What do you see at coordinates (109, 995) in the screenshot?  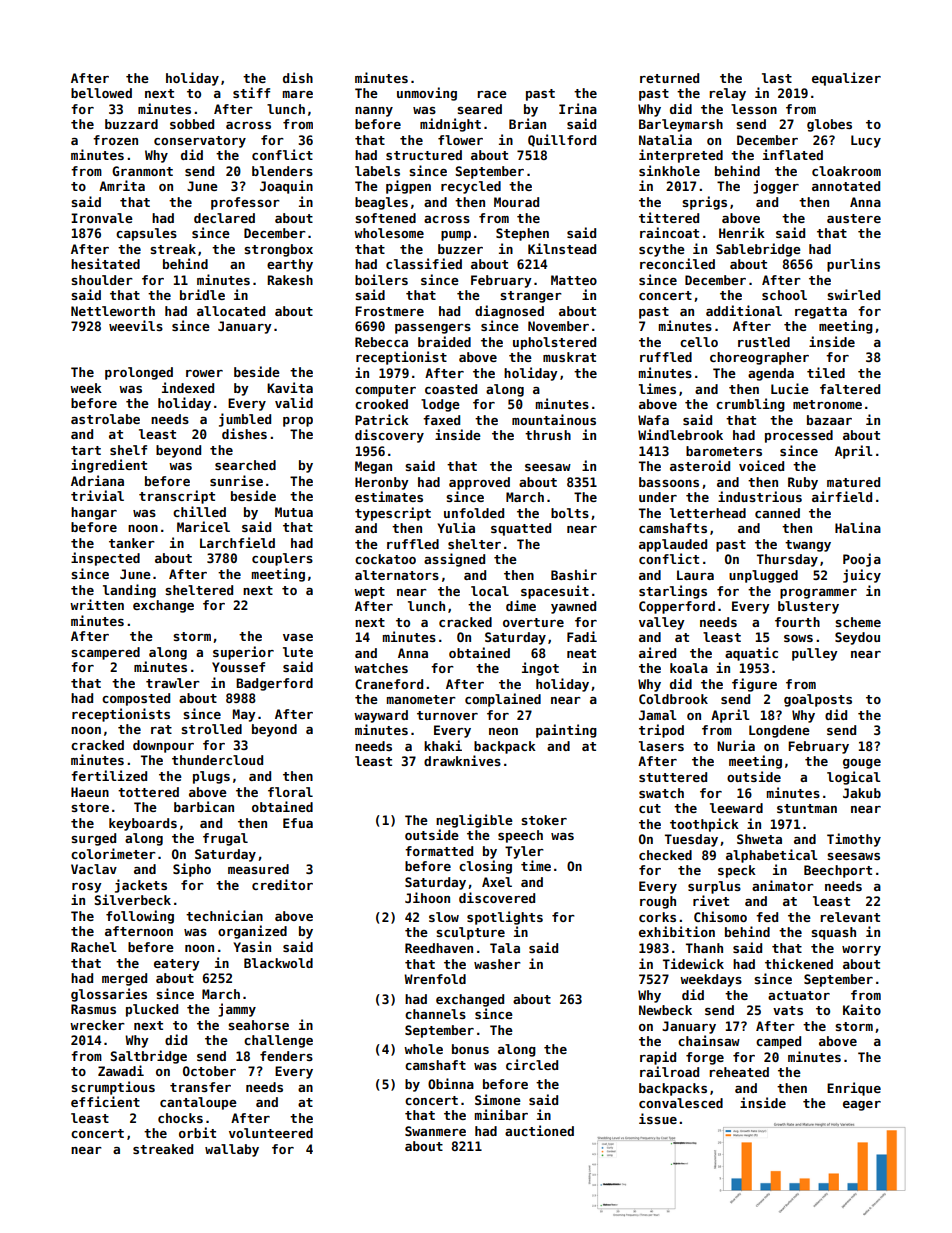 I see `glossaries` at bounding box center [109, 995].
